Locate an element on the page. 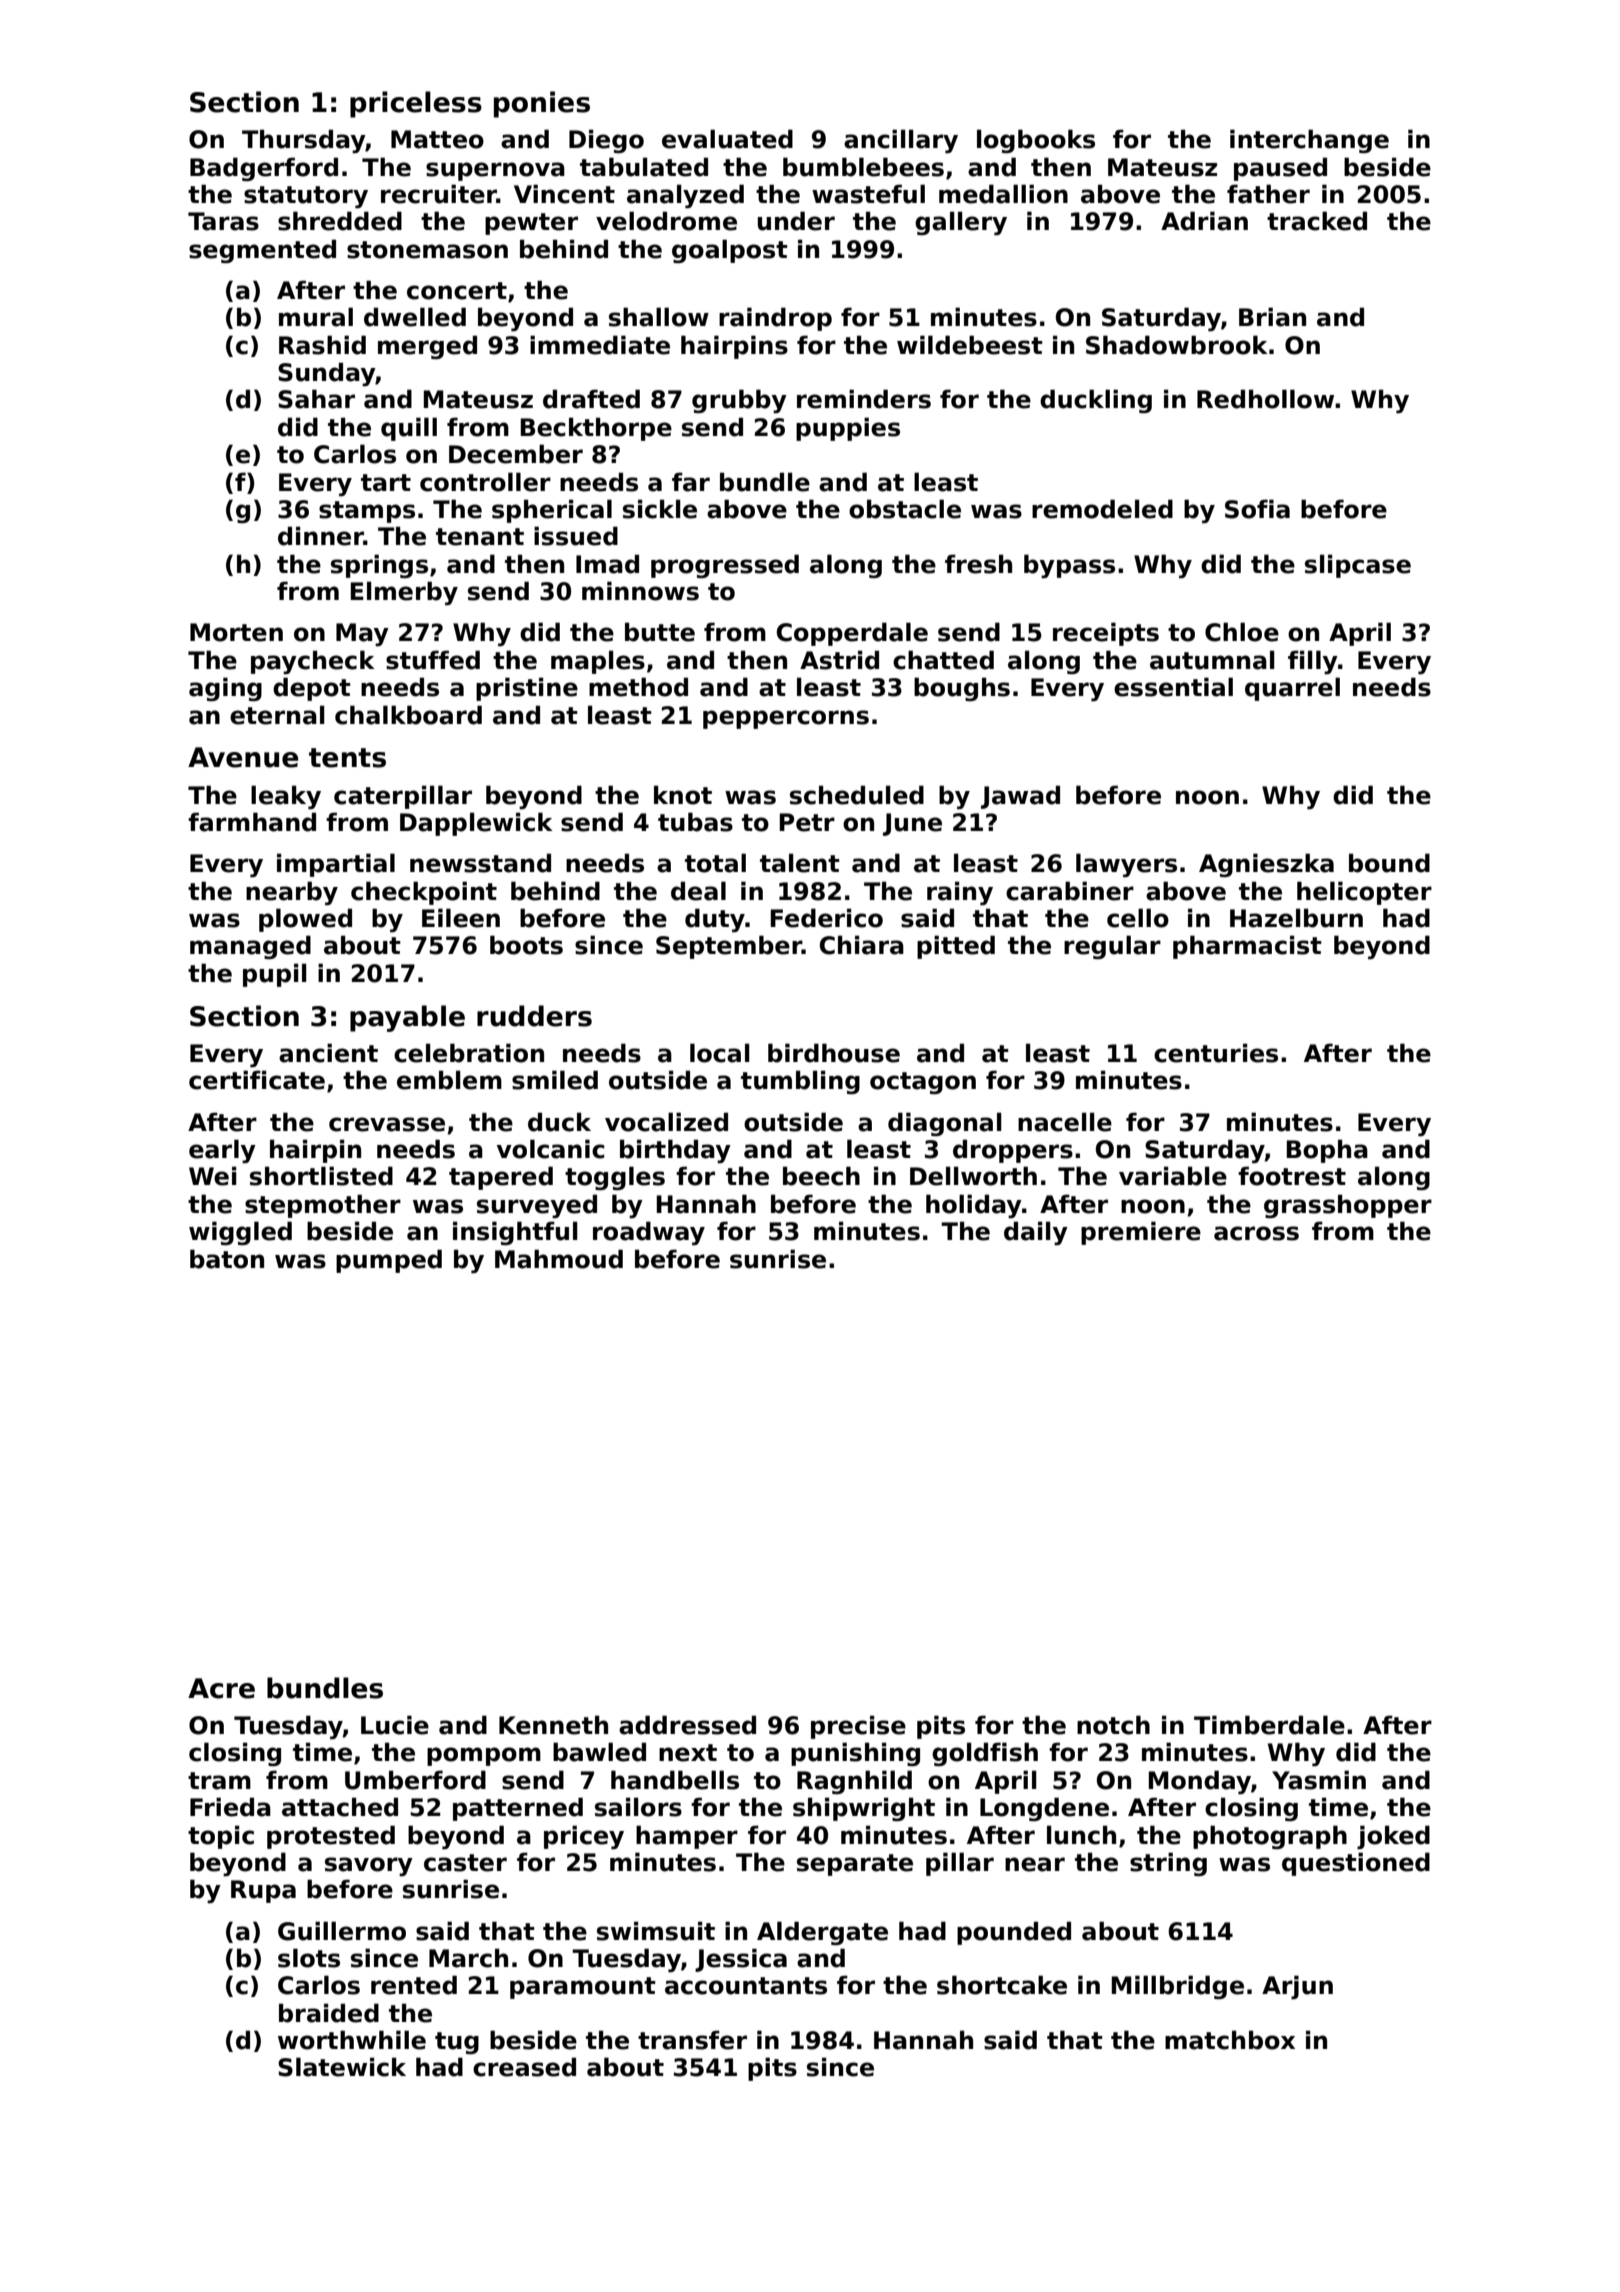 The image size is (1620, 2292). sickle is located at coordinates (660, 509).
